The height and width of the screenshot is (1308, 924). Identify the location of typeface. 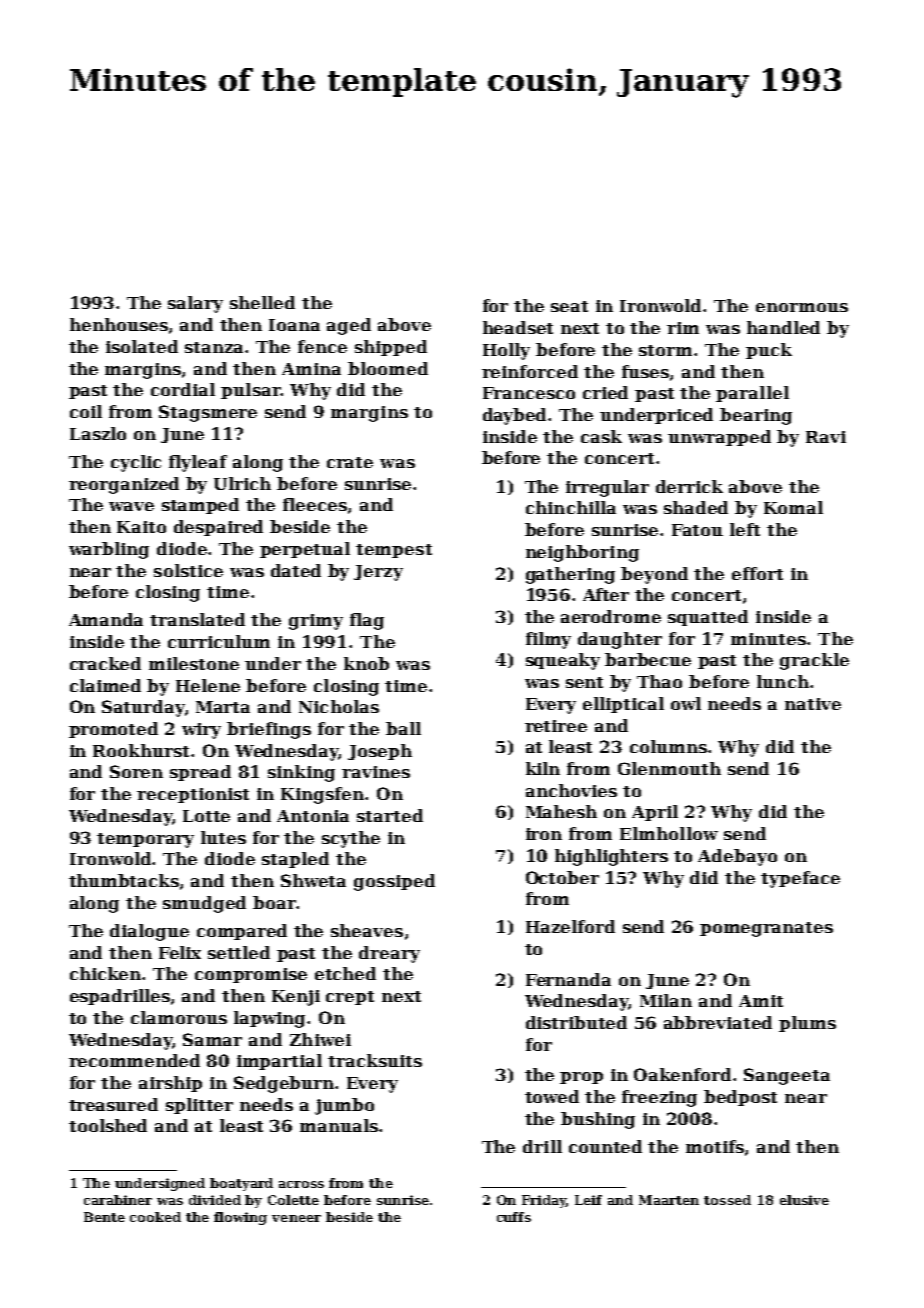
(800, 879).
